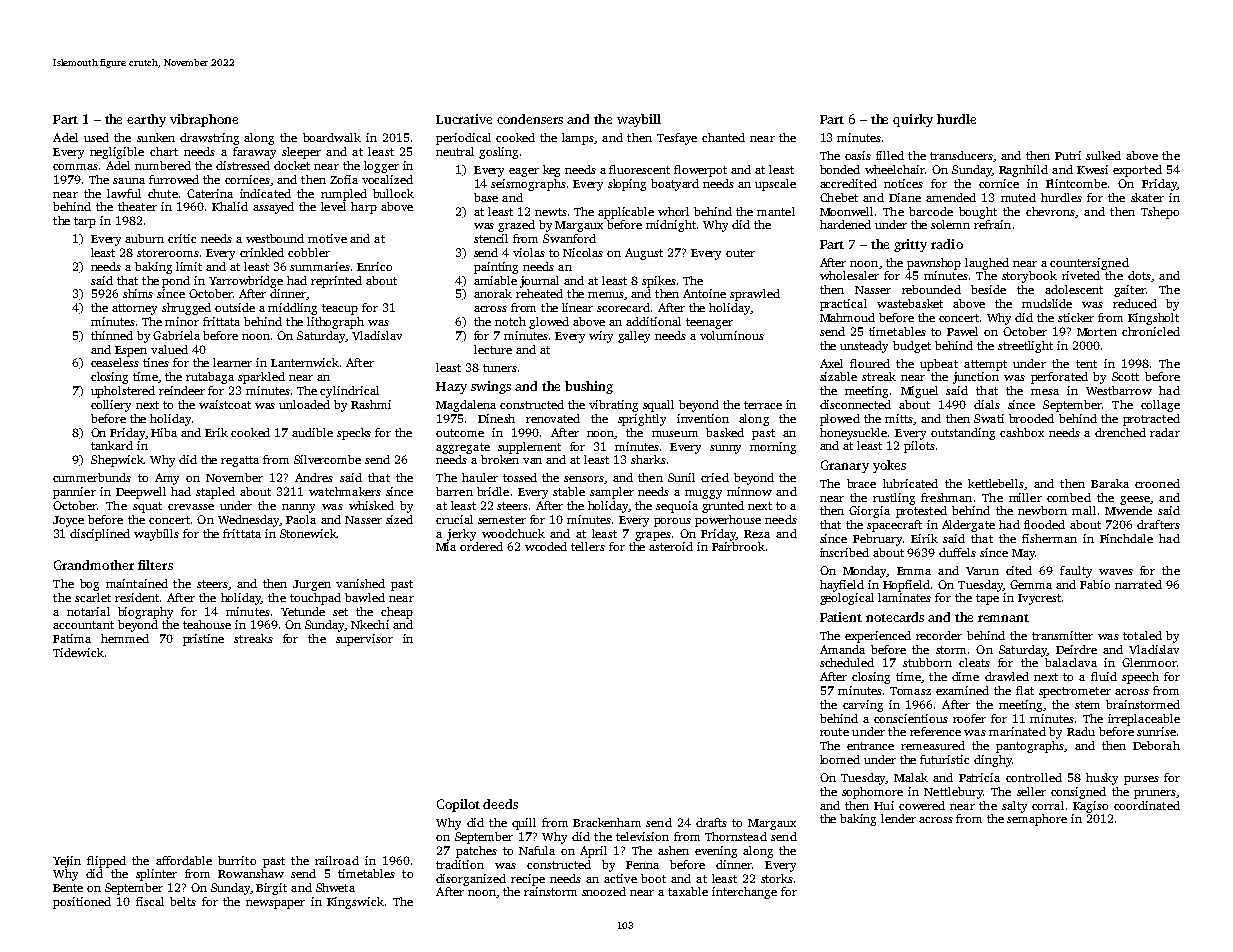  I want to click on perforated, so click(1059, 378).
